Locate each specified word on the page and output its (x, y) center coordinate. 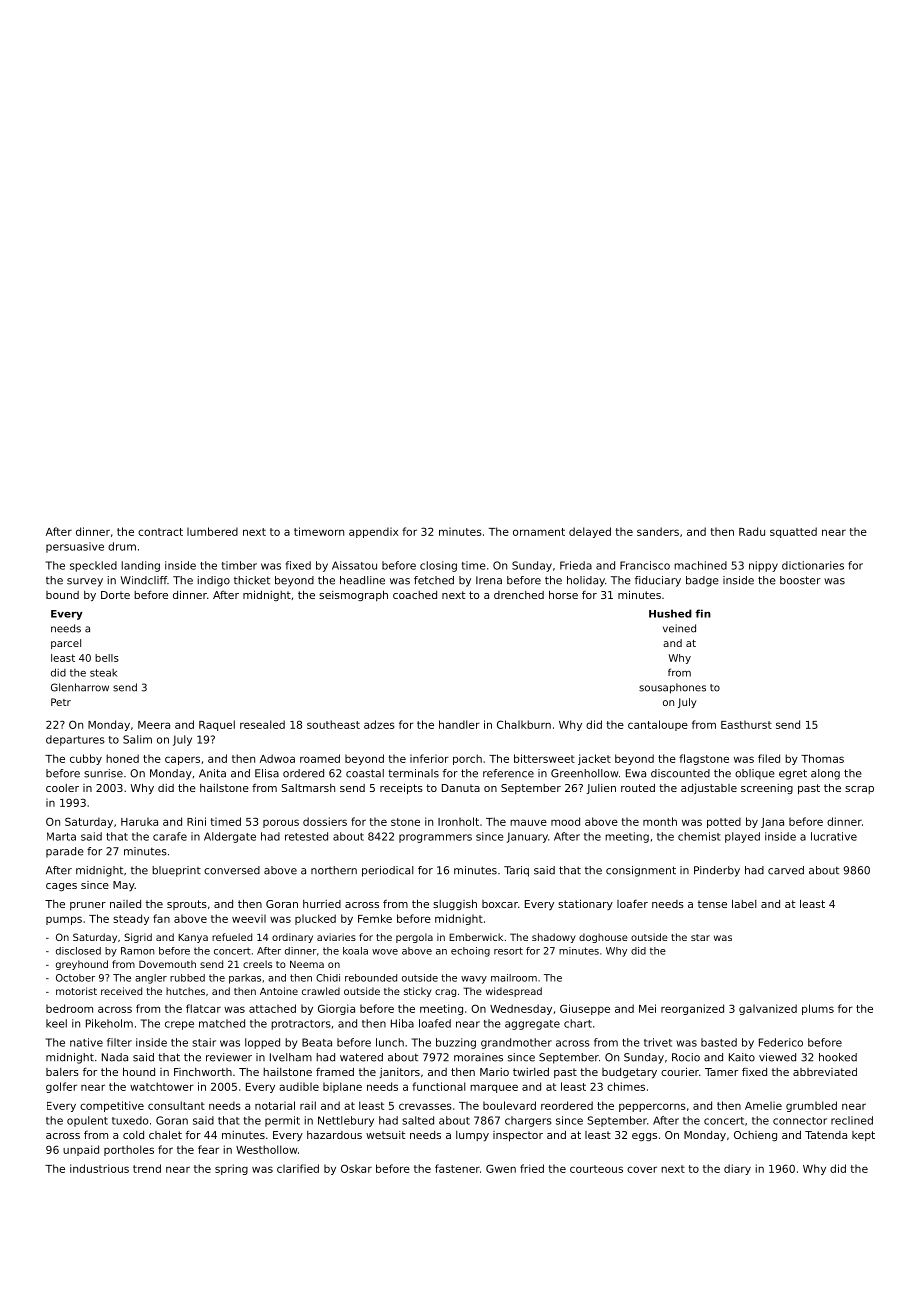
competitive (112, 1106)
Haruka (139, 821)
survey (85, 582)
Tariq (516, 871)
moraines (478, 1057)
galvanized (768, 1009)
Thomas (822, 758)
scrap (859, 790)
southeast (333, 724)
